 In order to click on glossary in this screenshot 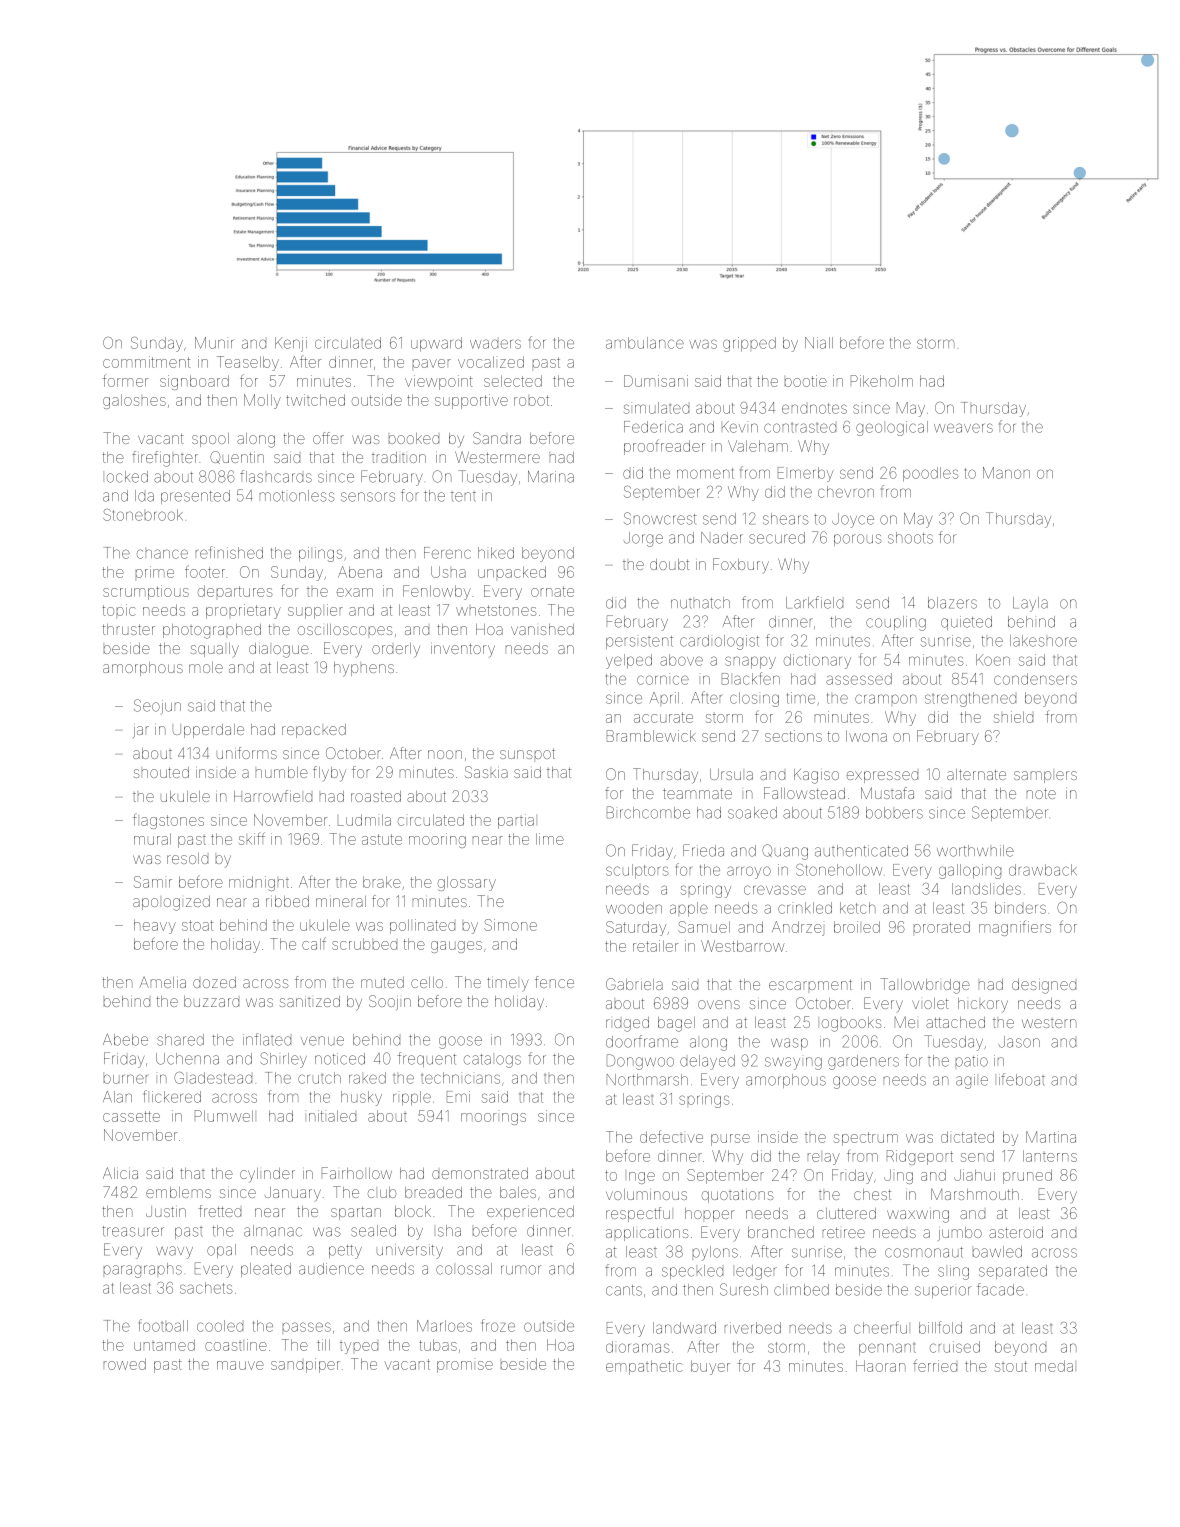, I will do `click(467, 883)`.
